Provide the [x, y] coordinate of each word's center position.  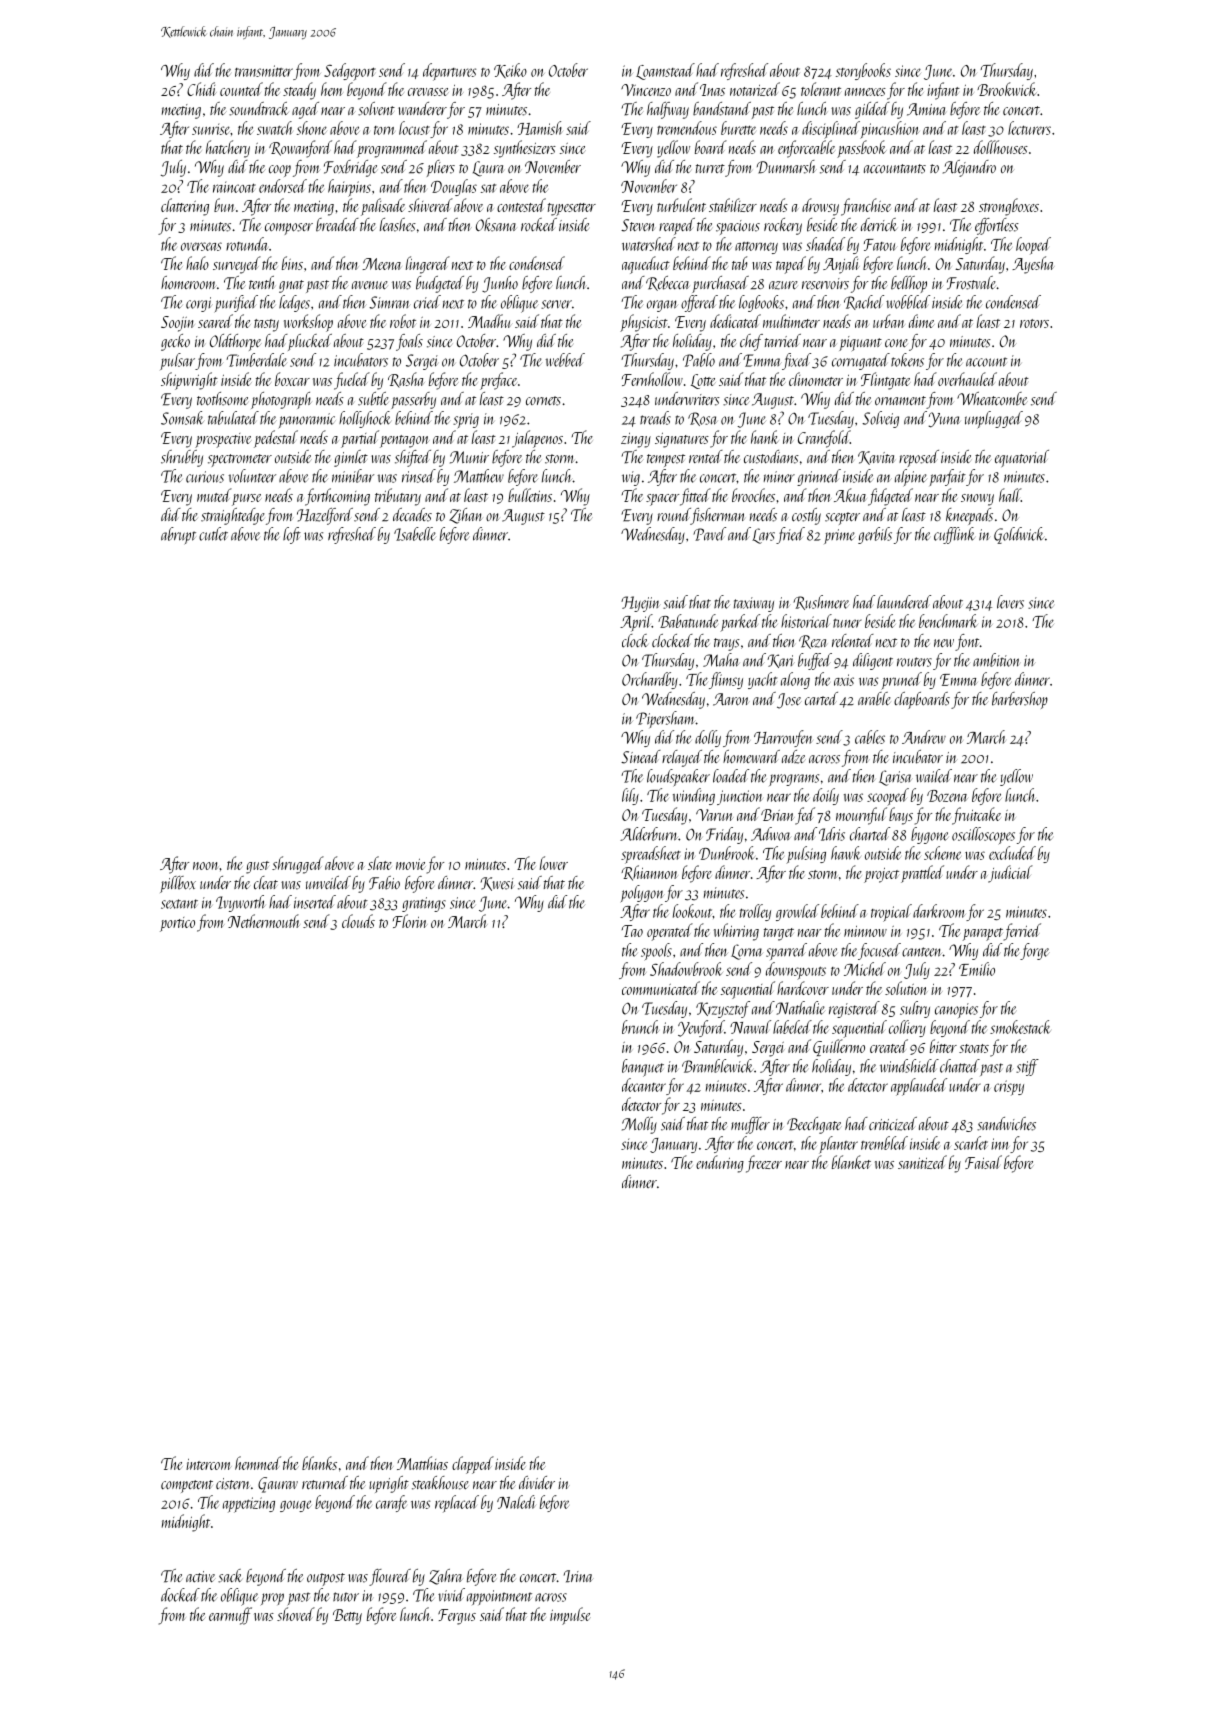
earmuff [230, 1616]
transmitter [264, 71]
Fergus [457, 1617]
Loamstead [665, 71]
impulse [570, 1616]
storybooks [863, 71]
